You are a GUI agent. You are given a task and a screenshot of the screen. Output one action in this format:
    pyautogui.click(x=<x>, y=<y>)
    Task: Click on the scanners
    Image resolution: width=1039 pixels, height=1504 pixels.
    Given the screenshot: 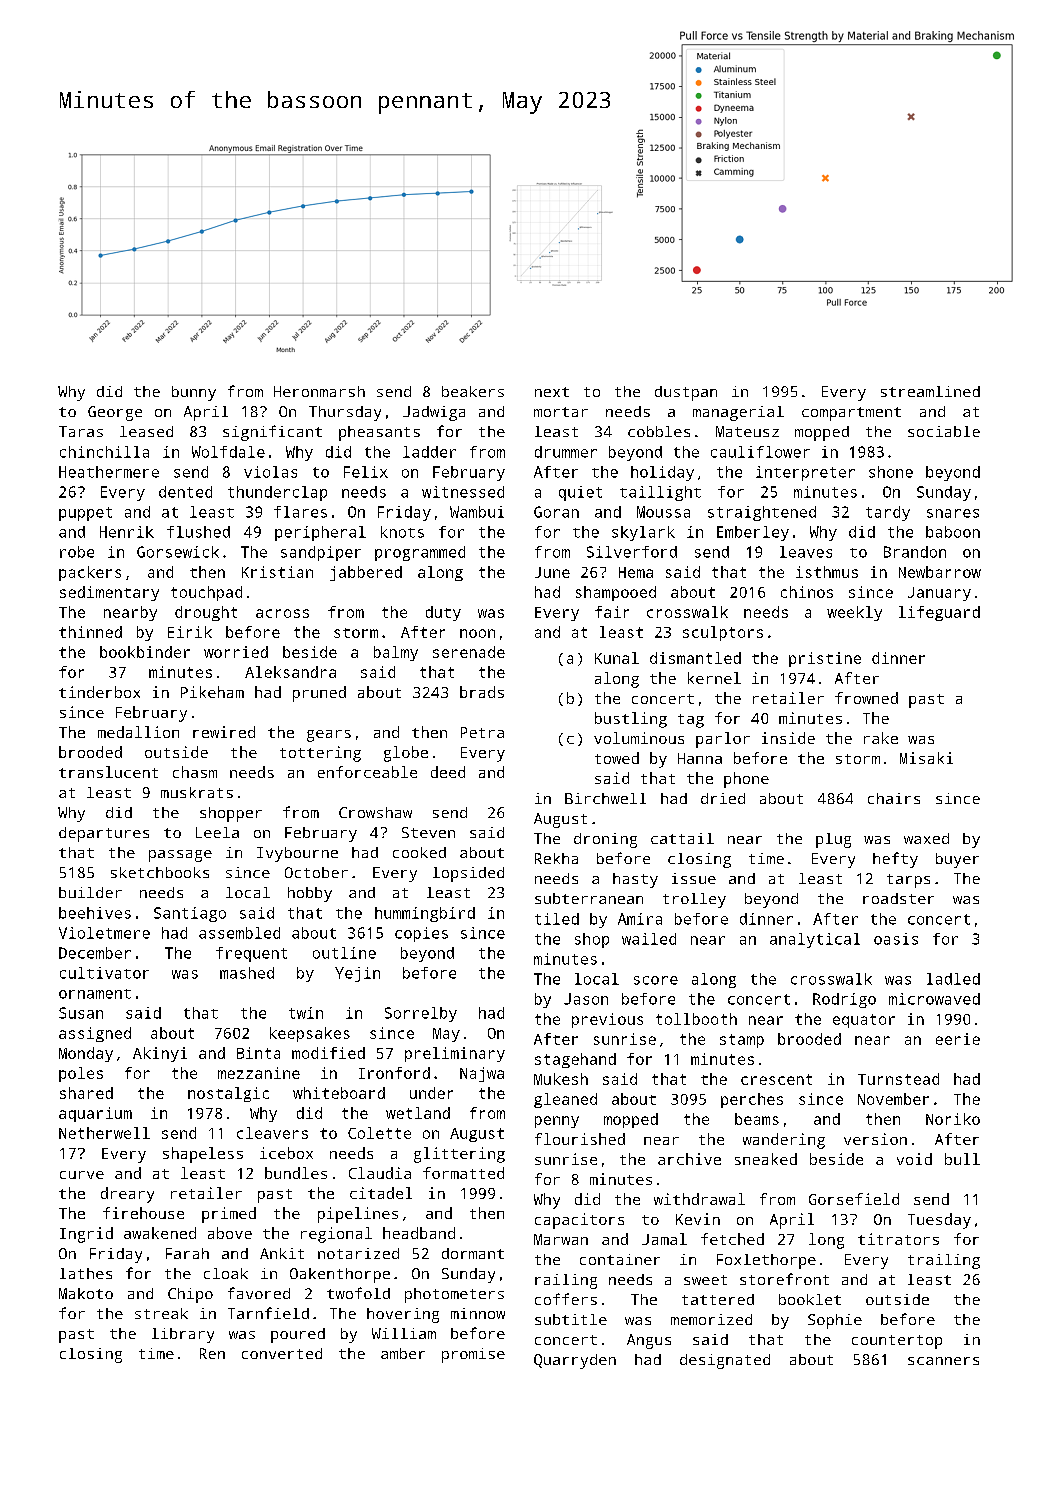 What is the action you would take?
    pyautogui.click(x=943, y=1361)
